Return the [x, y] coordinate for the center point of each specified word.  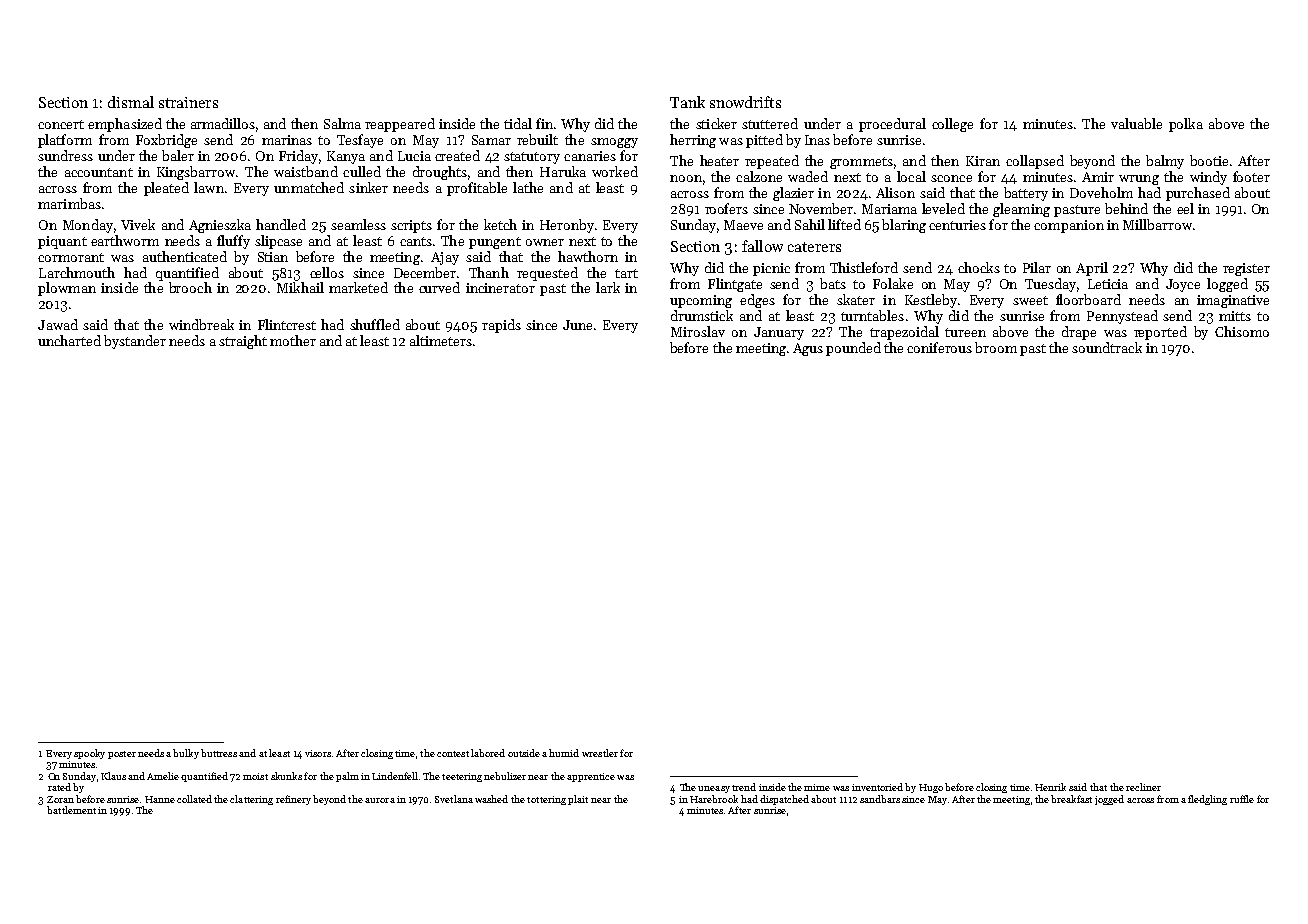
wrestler [600, 753]
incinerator [500, 288]
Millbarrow [1157, 224]
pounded [853, 349]
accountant [99, 172]
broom [996, 347]
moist [255, 776]
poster [122, 755]
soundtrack [1107, 347]
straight [243, 342]
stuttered [770, 123]
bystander [135, 342]
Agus [808, 349]
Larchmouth [77, 272]
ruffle [1242, 799]
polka [1186, 125]
